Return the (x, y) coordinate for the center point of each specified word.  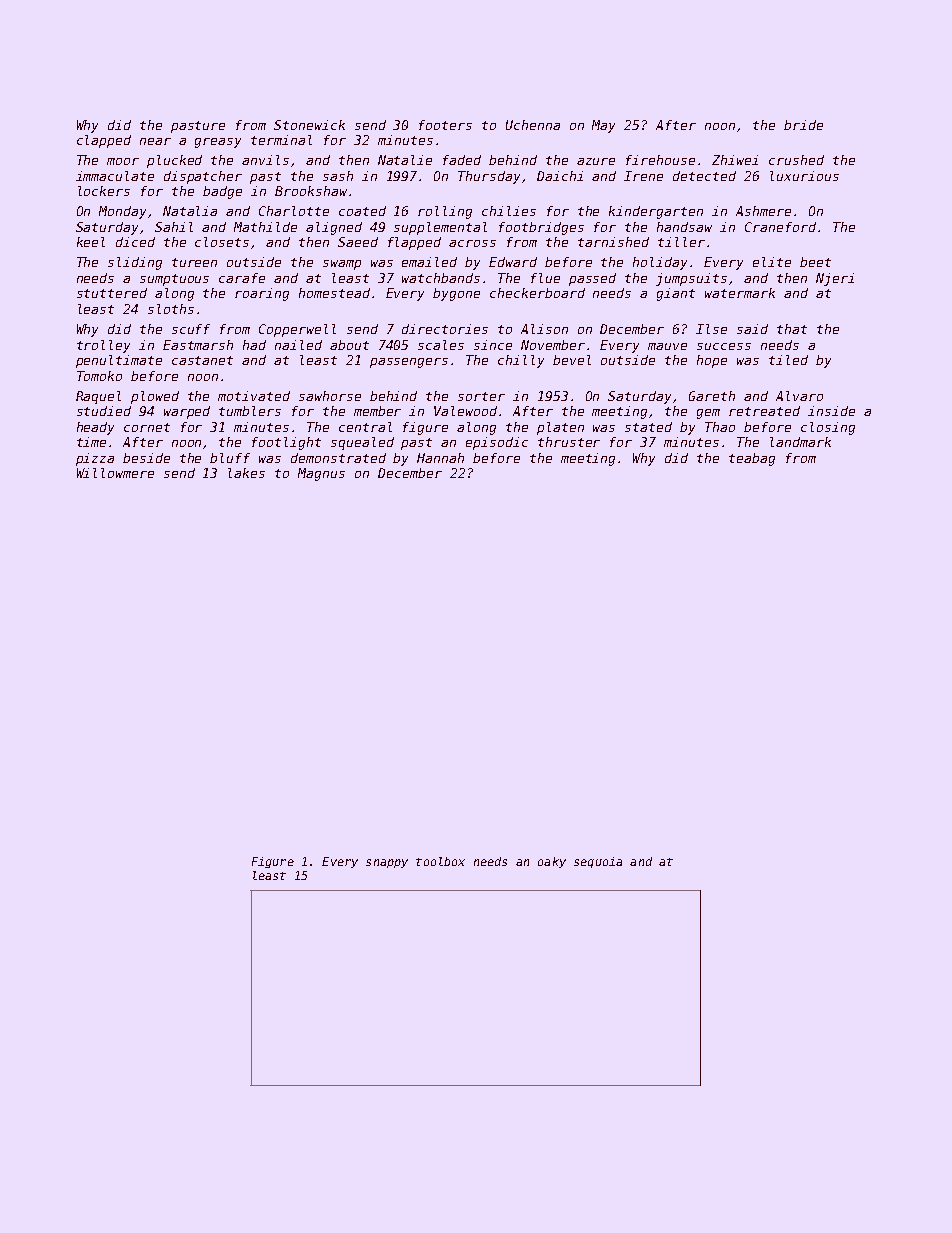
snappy (387, 863)
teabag (752, 459)
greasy (218, 143)
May (603, 126)
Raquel (98, 397)
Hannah (440, 458)
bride (803, 125)
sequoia (598, 862)
